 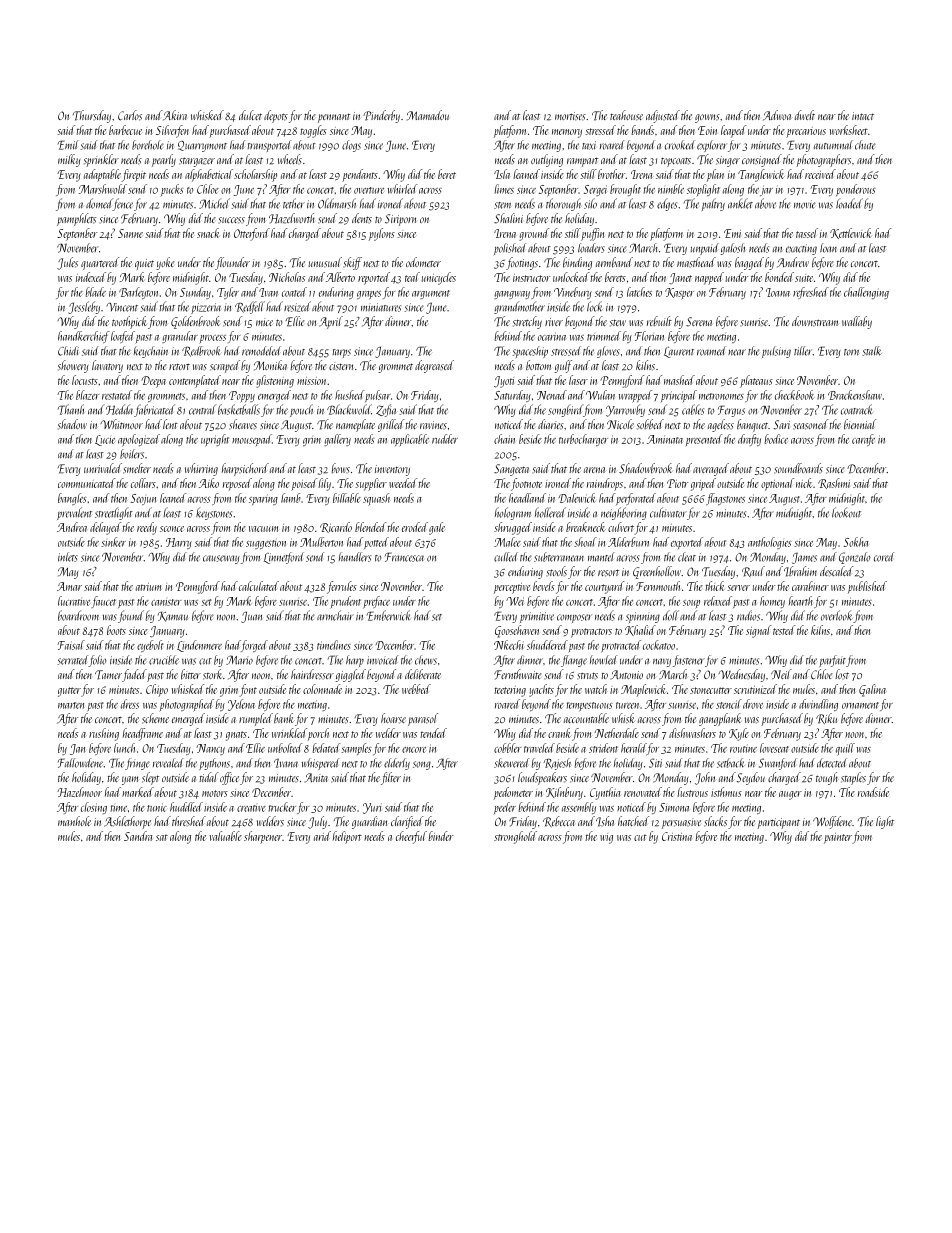 I want to click on valuable, so click(x=226, y=836).
